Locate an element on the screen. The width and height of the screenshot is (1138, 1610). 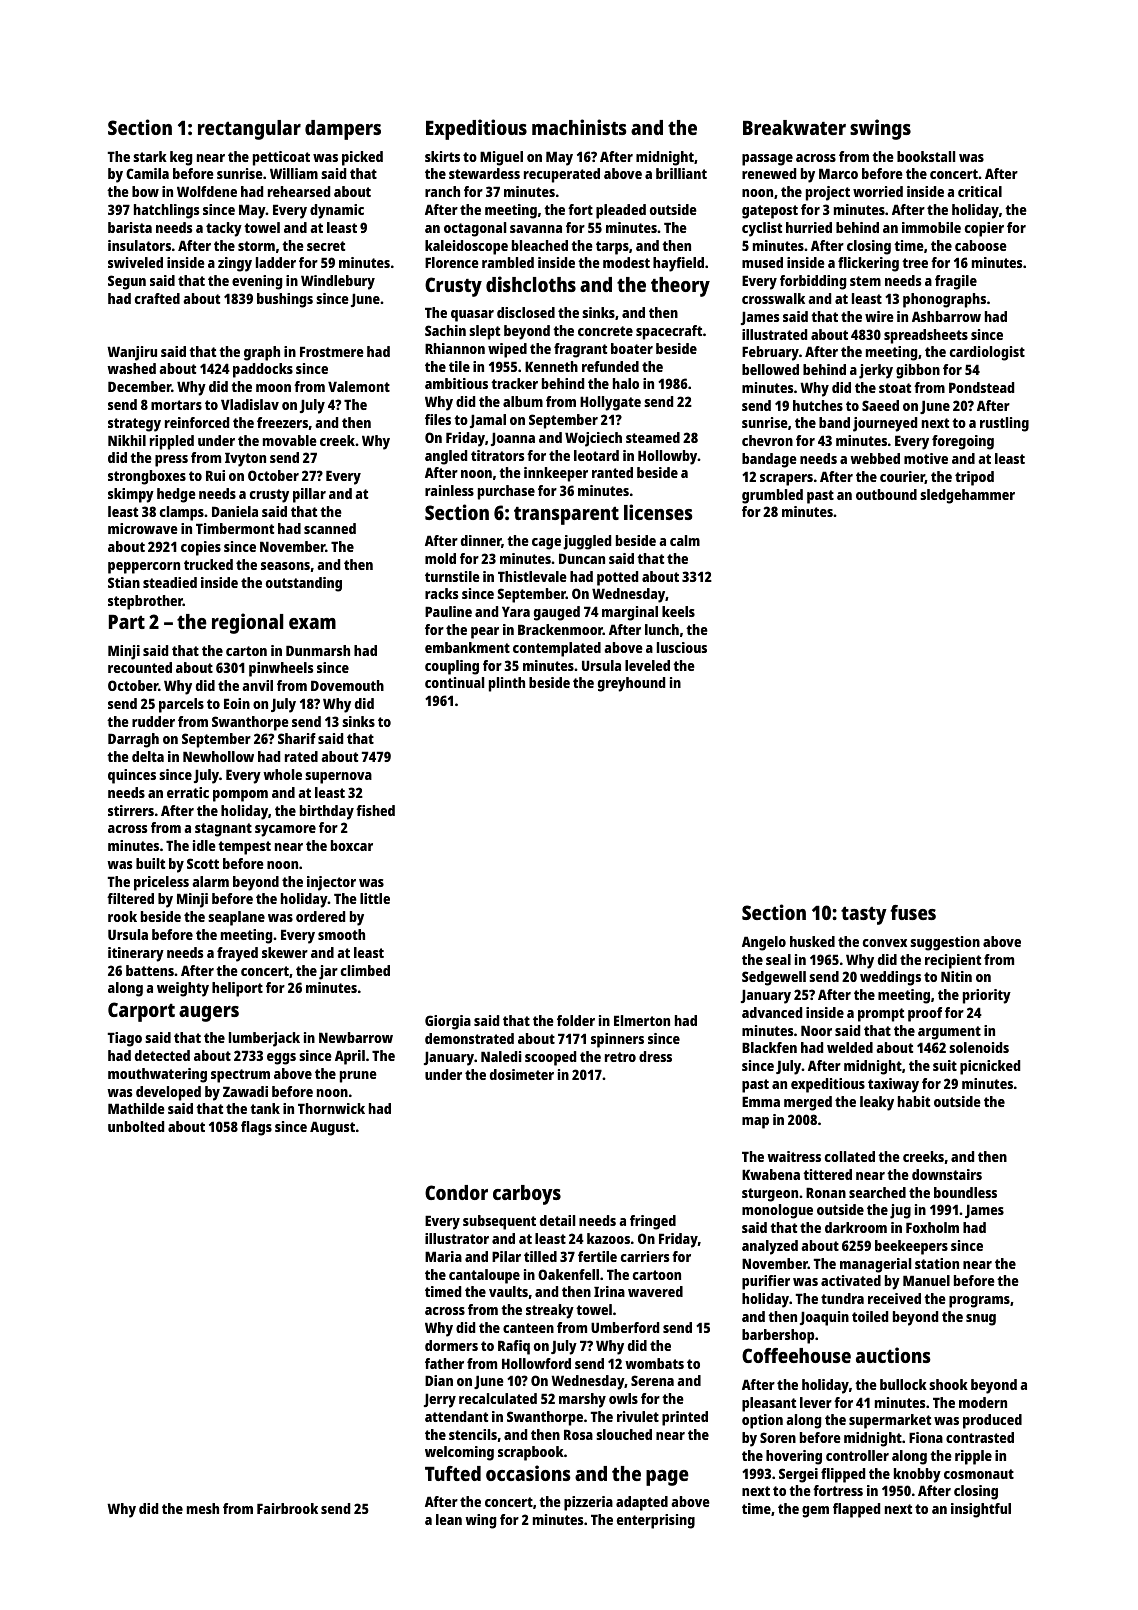
bookstall is located at coordinates (926, 156).
